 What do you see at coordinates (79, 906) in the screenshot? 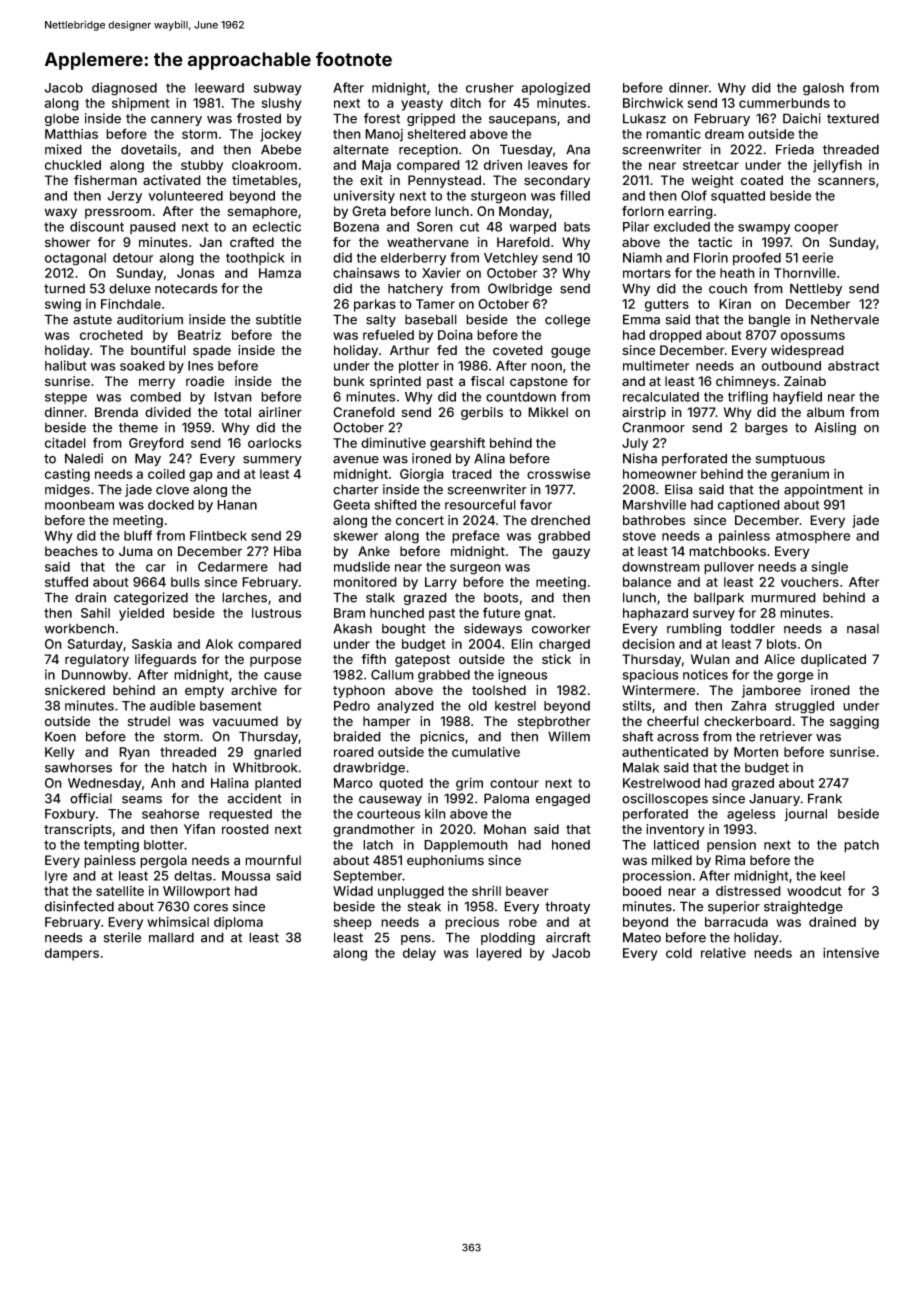
I see `disinfected` at bounding box center [79, 906].
